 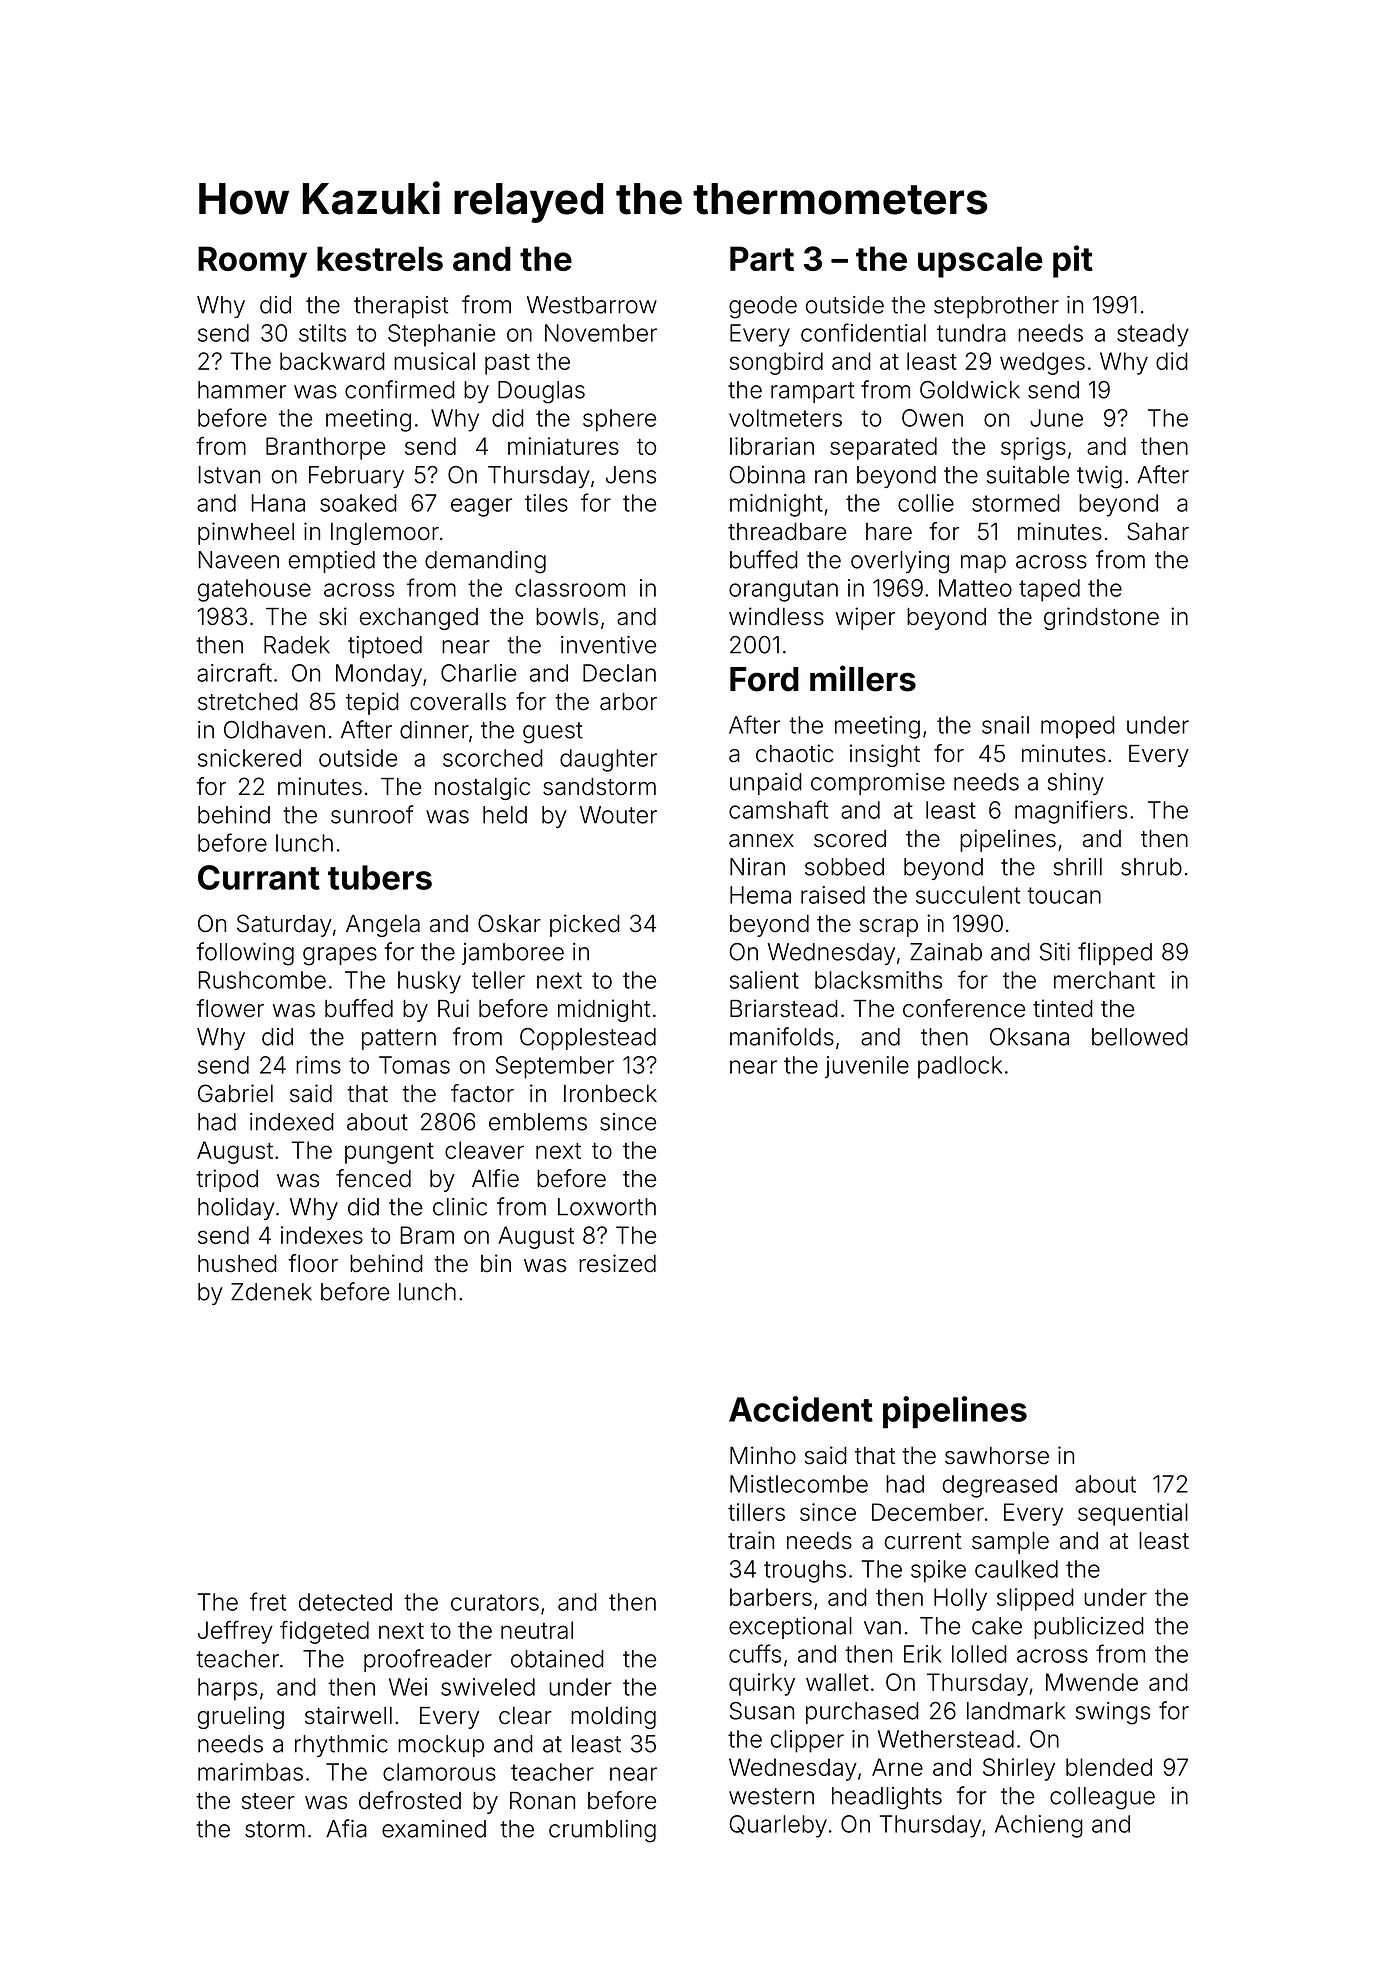 I want to click on Currant, so click(x=259, y=877).
